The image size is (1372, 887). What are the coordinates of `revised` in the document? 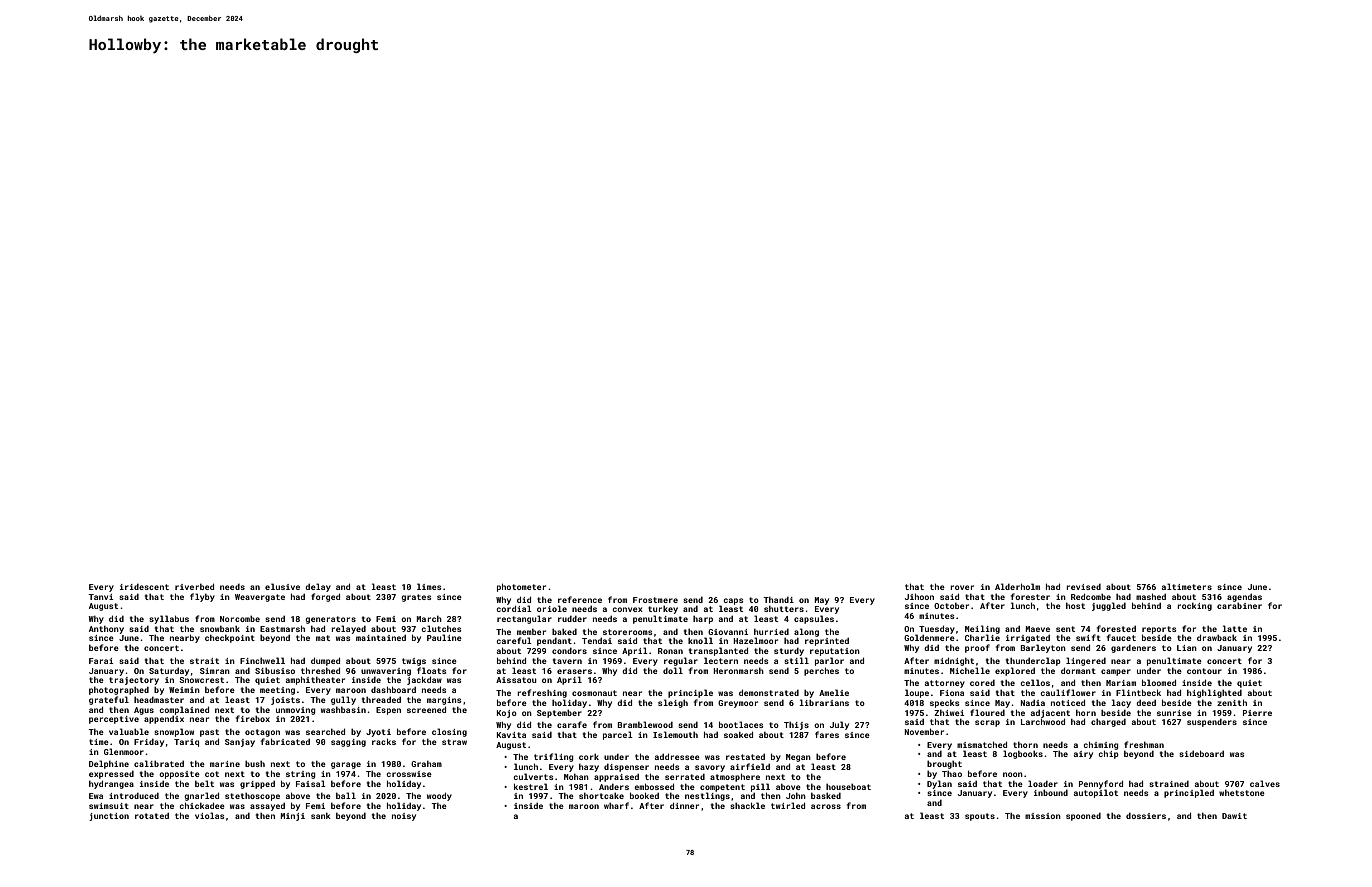 It's located at (1083, 587).
